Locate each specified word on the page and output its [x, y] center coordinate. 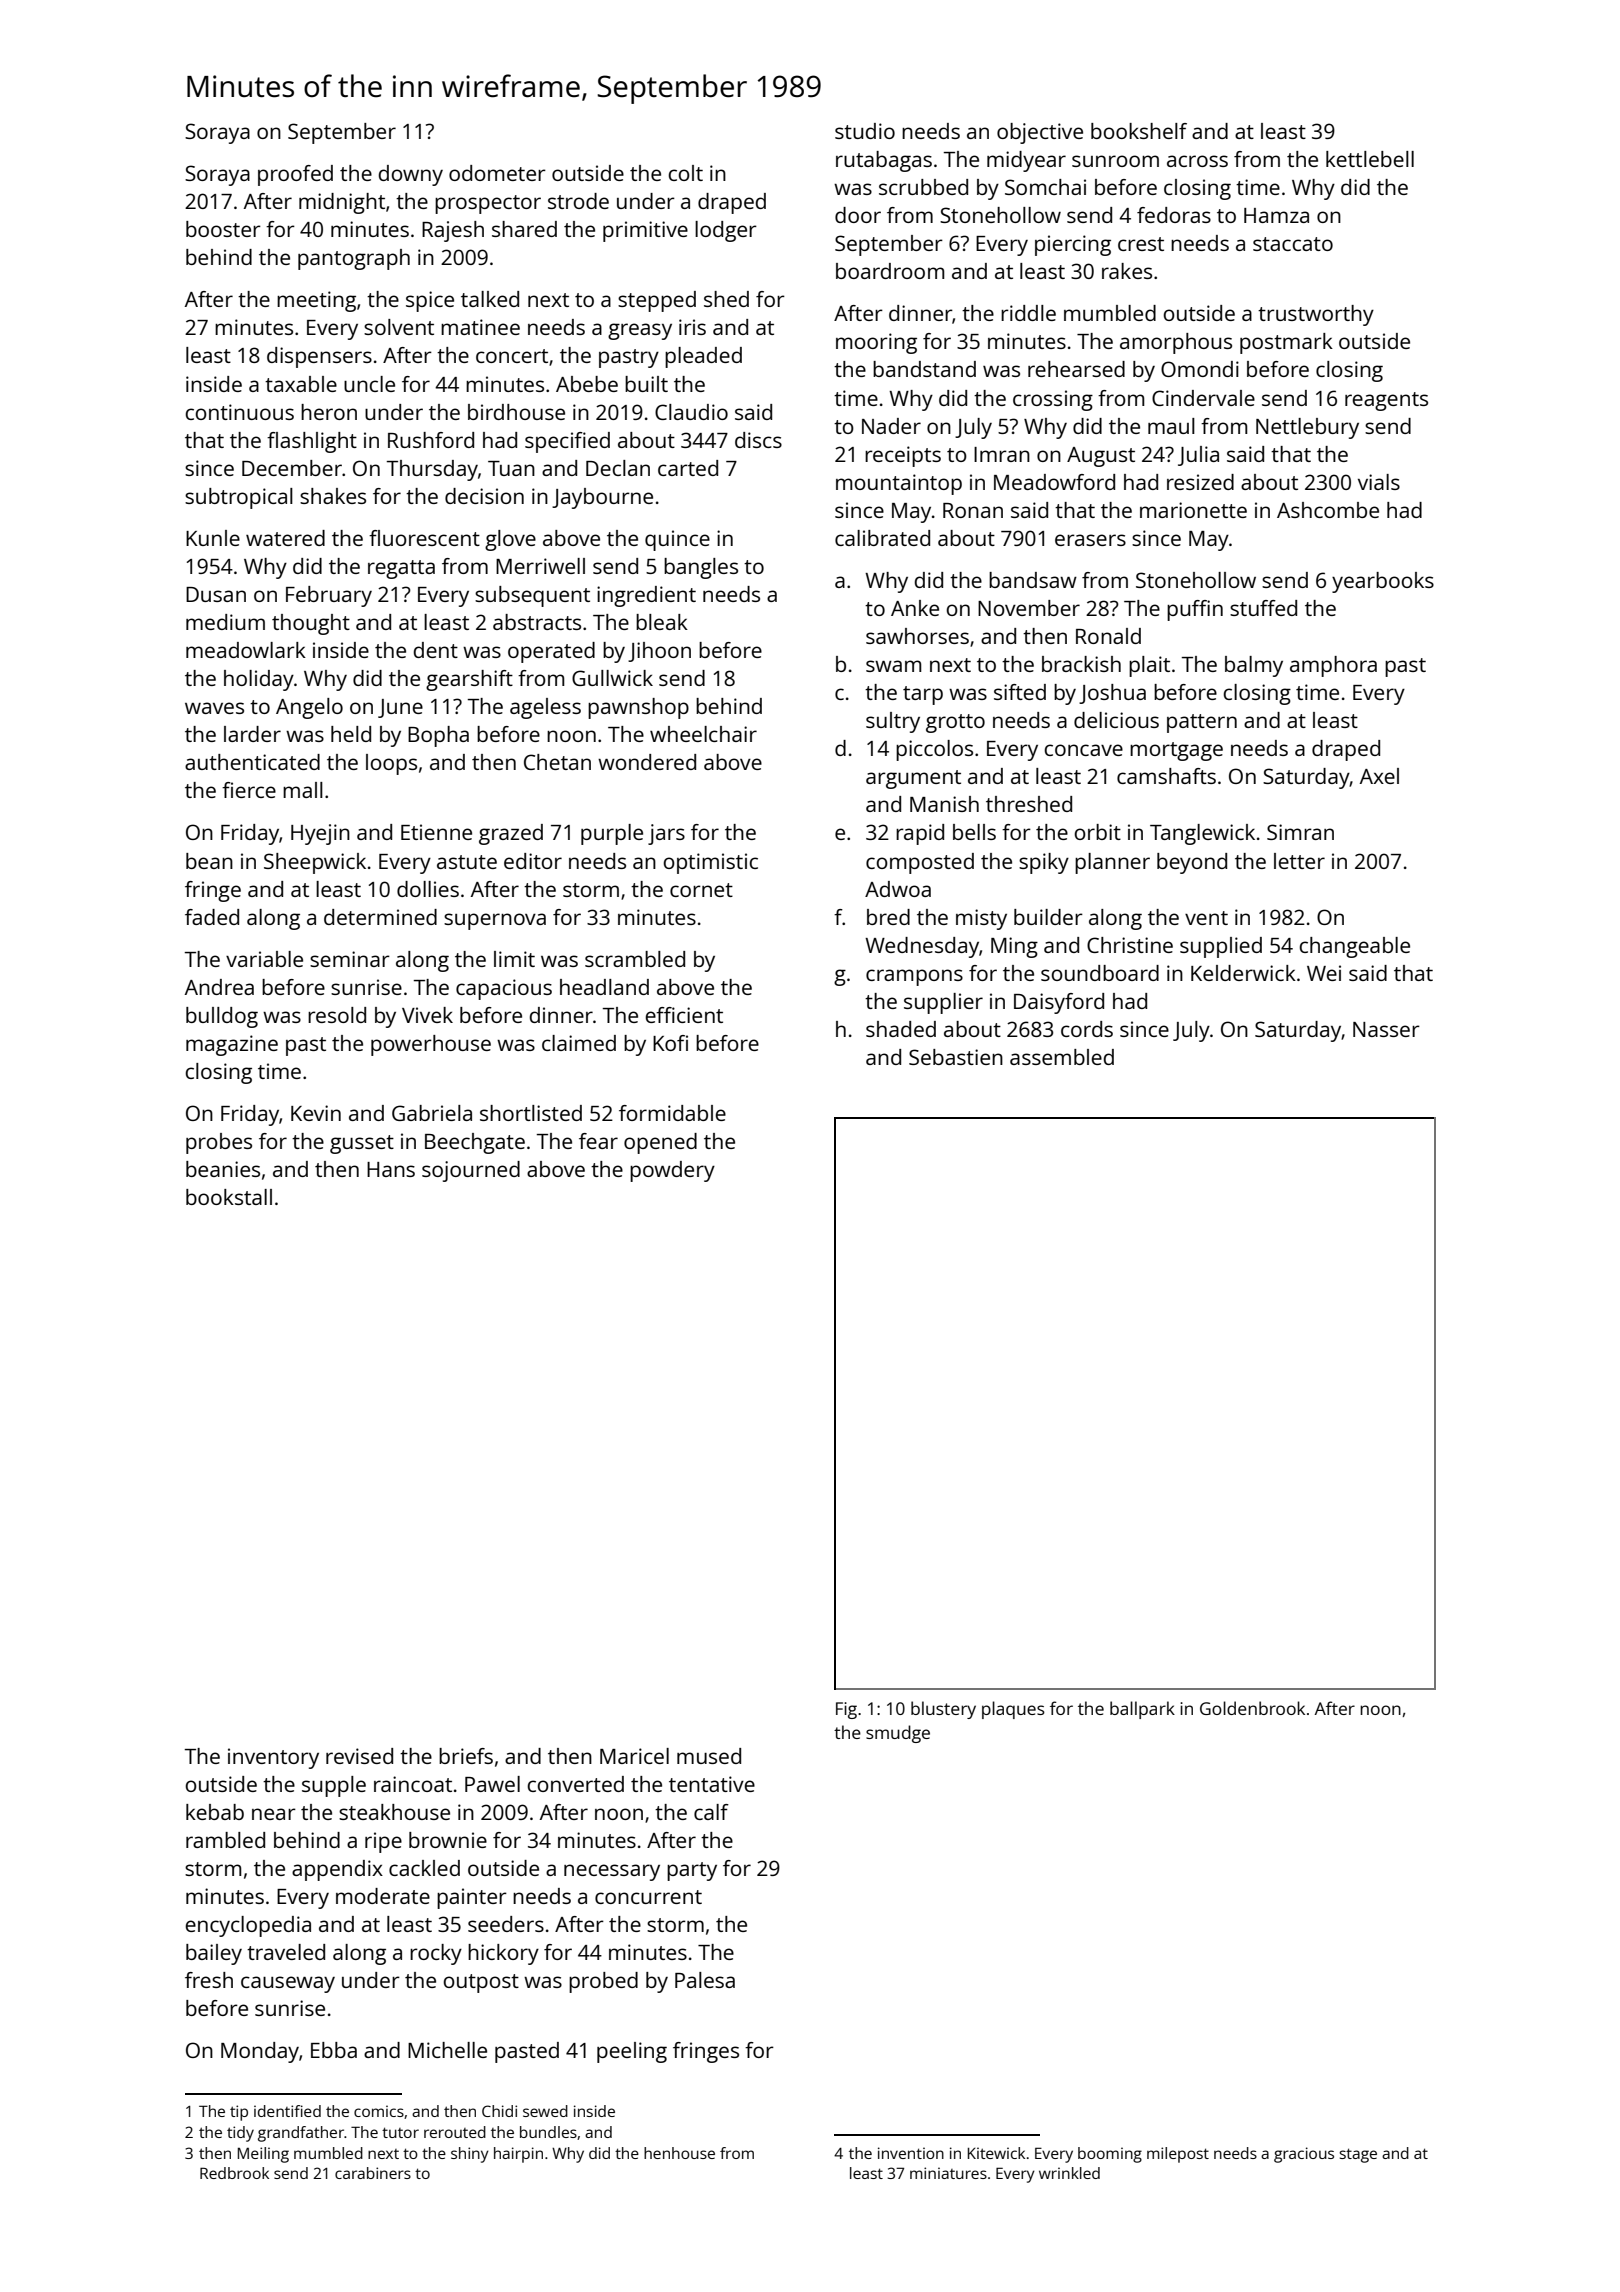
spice [430, 301]
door [858, 215]
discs [758, 440]
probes [219, 1143]
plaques [1013, 1710]
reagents [1386, 401]
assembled [1062, 1057]
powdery [672, 1171]
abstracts [537, 622]
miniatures [948, 2173]
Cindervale [1203, 398]
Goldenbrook [1252, 1708]
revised [359, 1756]
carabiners [373, 2173]
